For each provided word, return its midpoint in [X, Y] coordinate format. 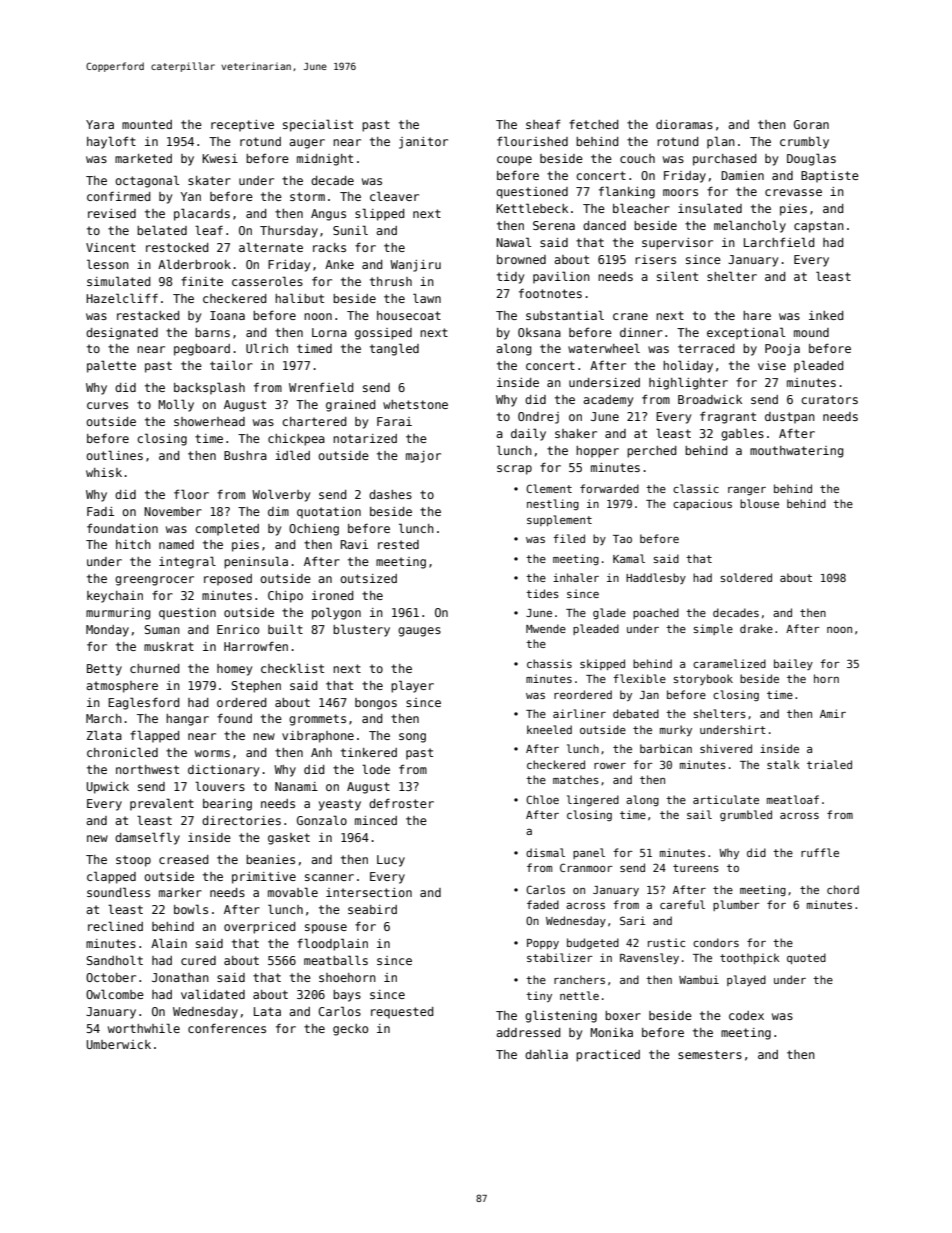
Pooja [782, 350]
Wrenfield [321, 387]
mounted [147, 124]
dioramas [684, 124]
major [423, 457]
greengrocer [154, 581]
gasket [289, 839]
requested [402, 1013]
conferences [227, 1028]
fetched [593, 124]
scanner [329, 877]
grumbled [746, 815]
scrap [514, 470]
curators [829, 399]
